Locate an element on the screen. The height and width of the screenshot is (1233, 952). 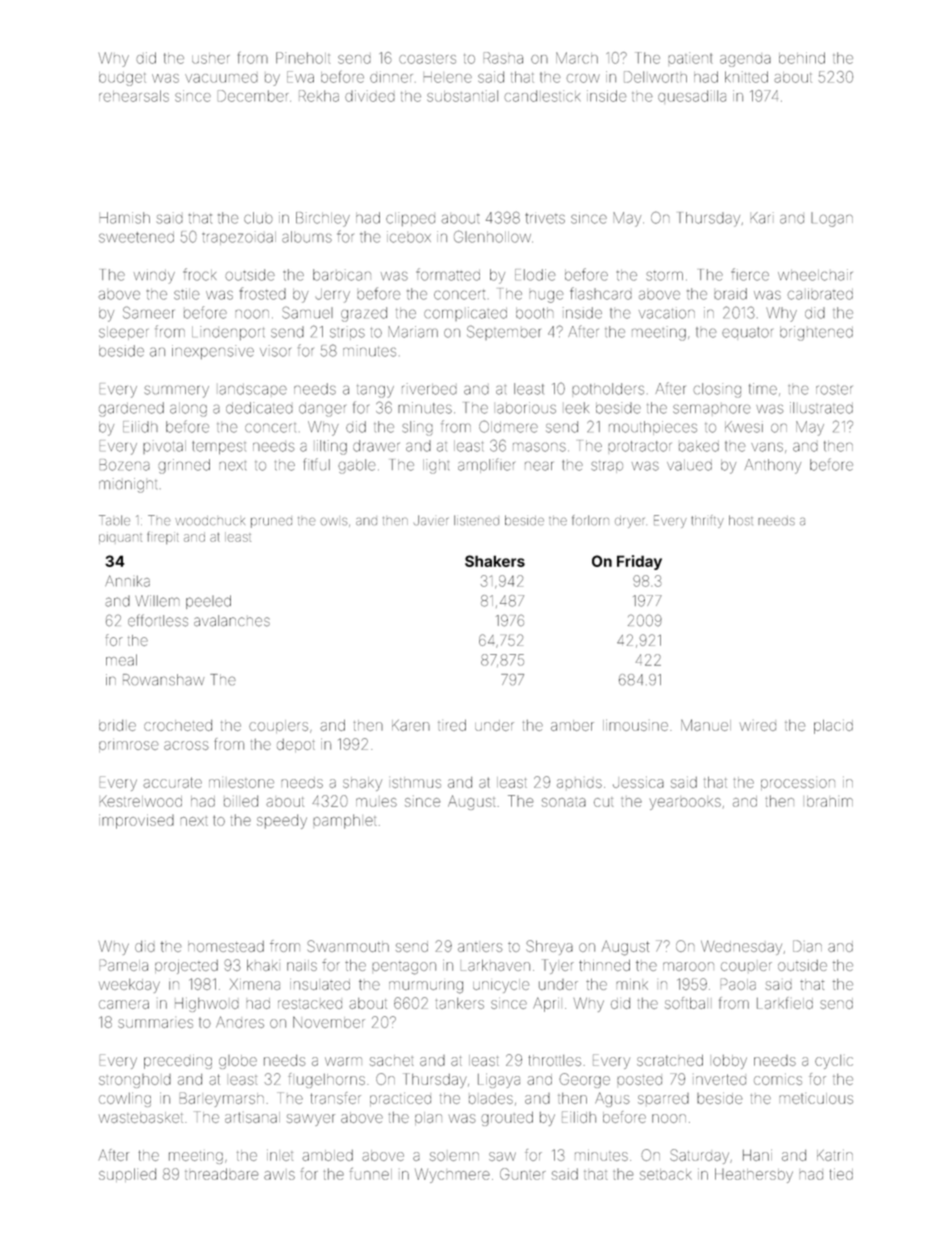
Highwold is located at coordinates (207, 1005).
